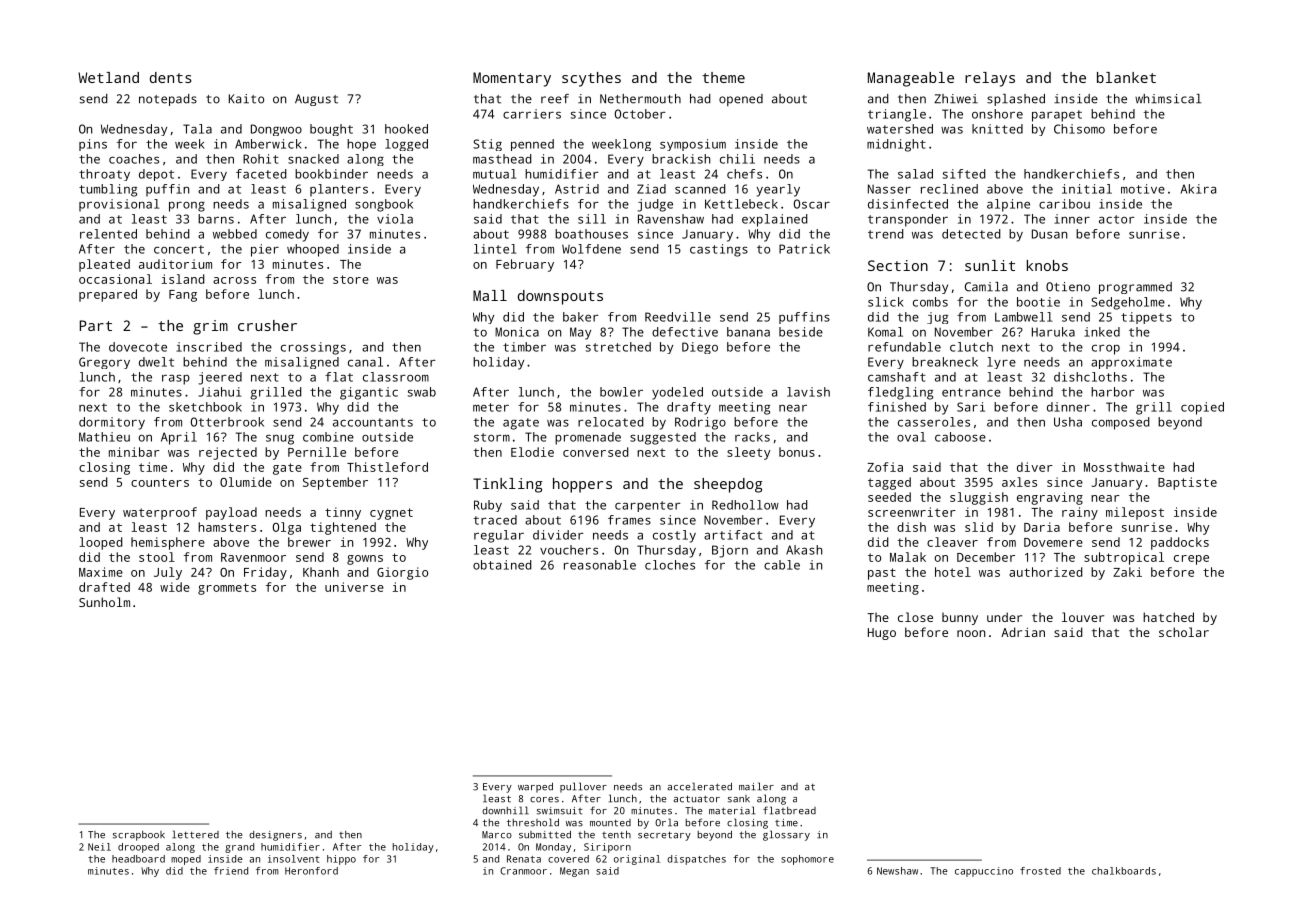 The height and width of the screenshot is (924, 1308). Describe the element at coordinates (104, 363) in the screenshot. I see `Gregory` at that location.
